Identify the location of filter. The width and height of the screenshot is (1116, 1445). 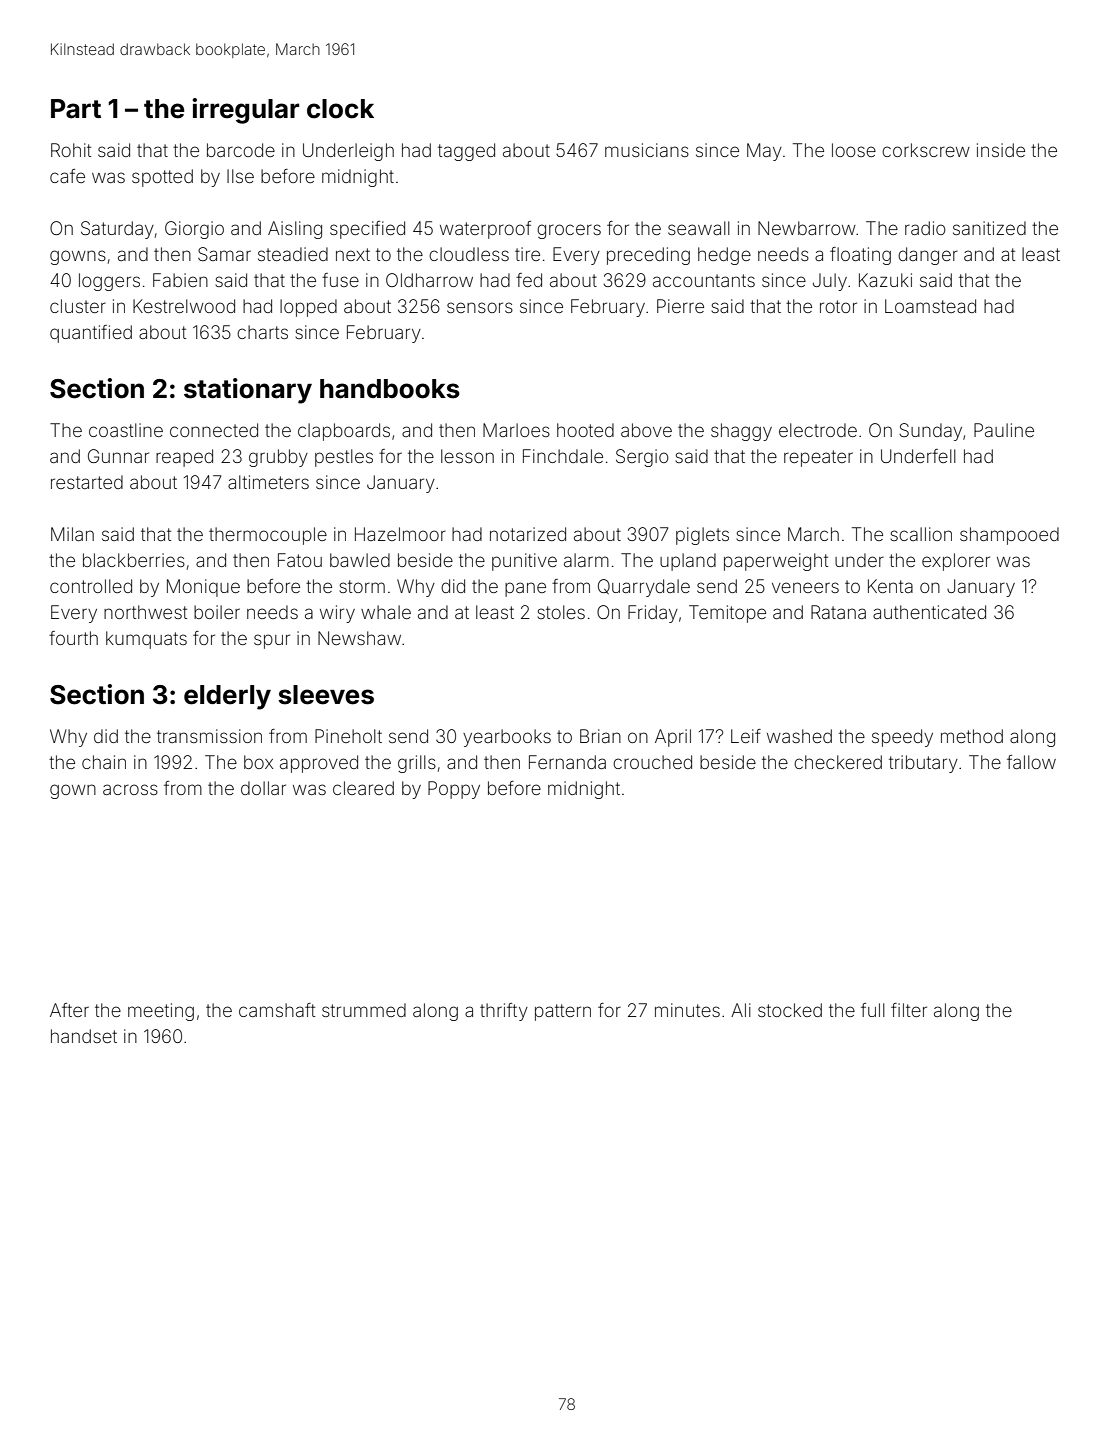
(909, 1010).
